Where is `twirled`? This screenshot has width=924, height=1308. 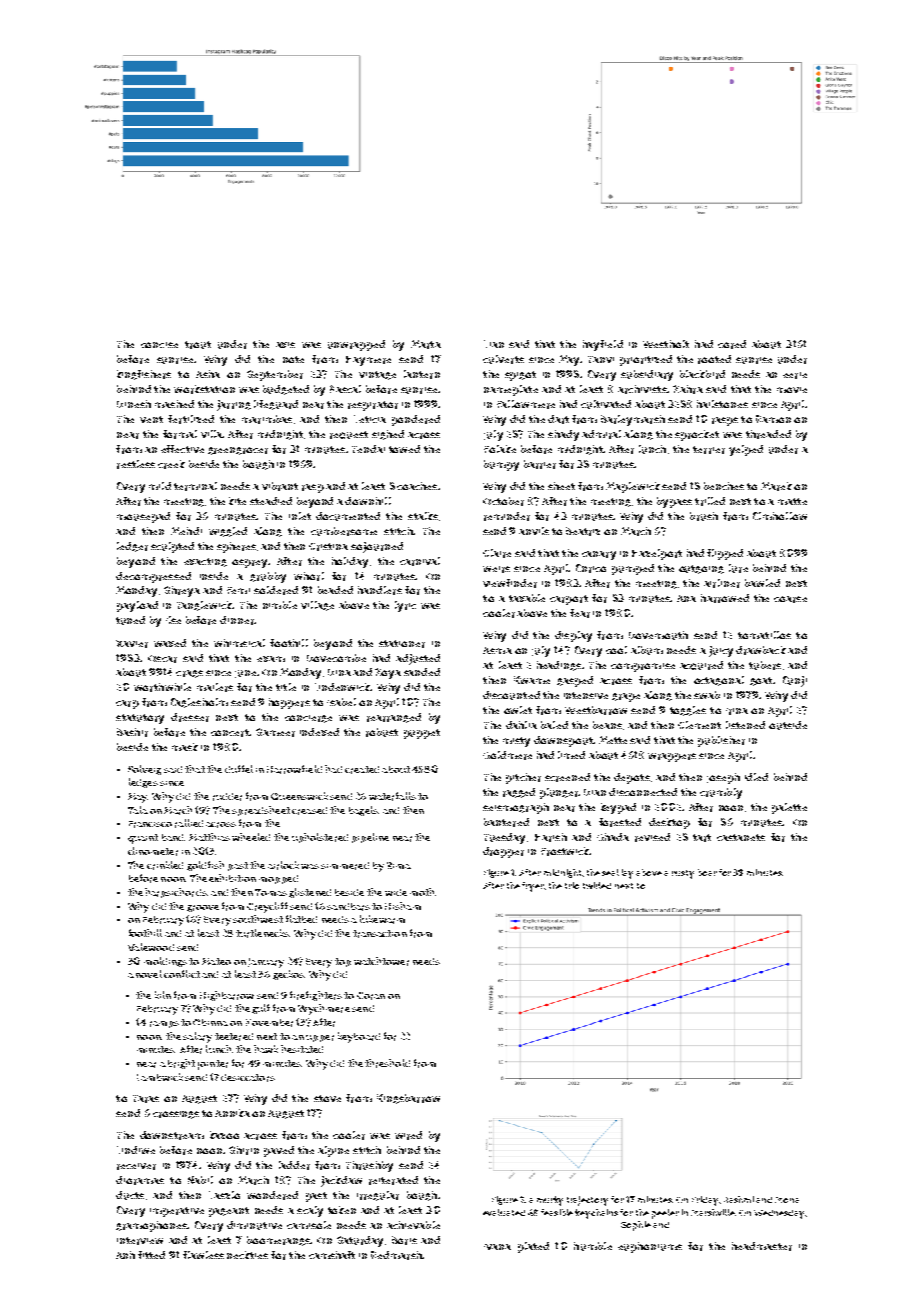
twirled is located at coordinates (597, 885).
